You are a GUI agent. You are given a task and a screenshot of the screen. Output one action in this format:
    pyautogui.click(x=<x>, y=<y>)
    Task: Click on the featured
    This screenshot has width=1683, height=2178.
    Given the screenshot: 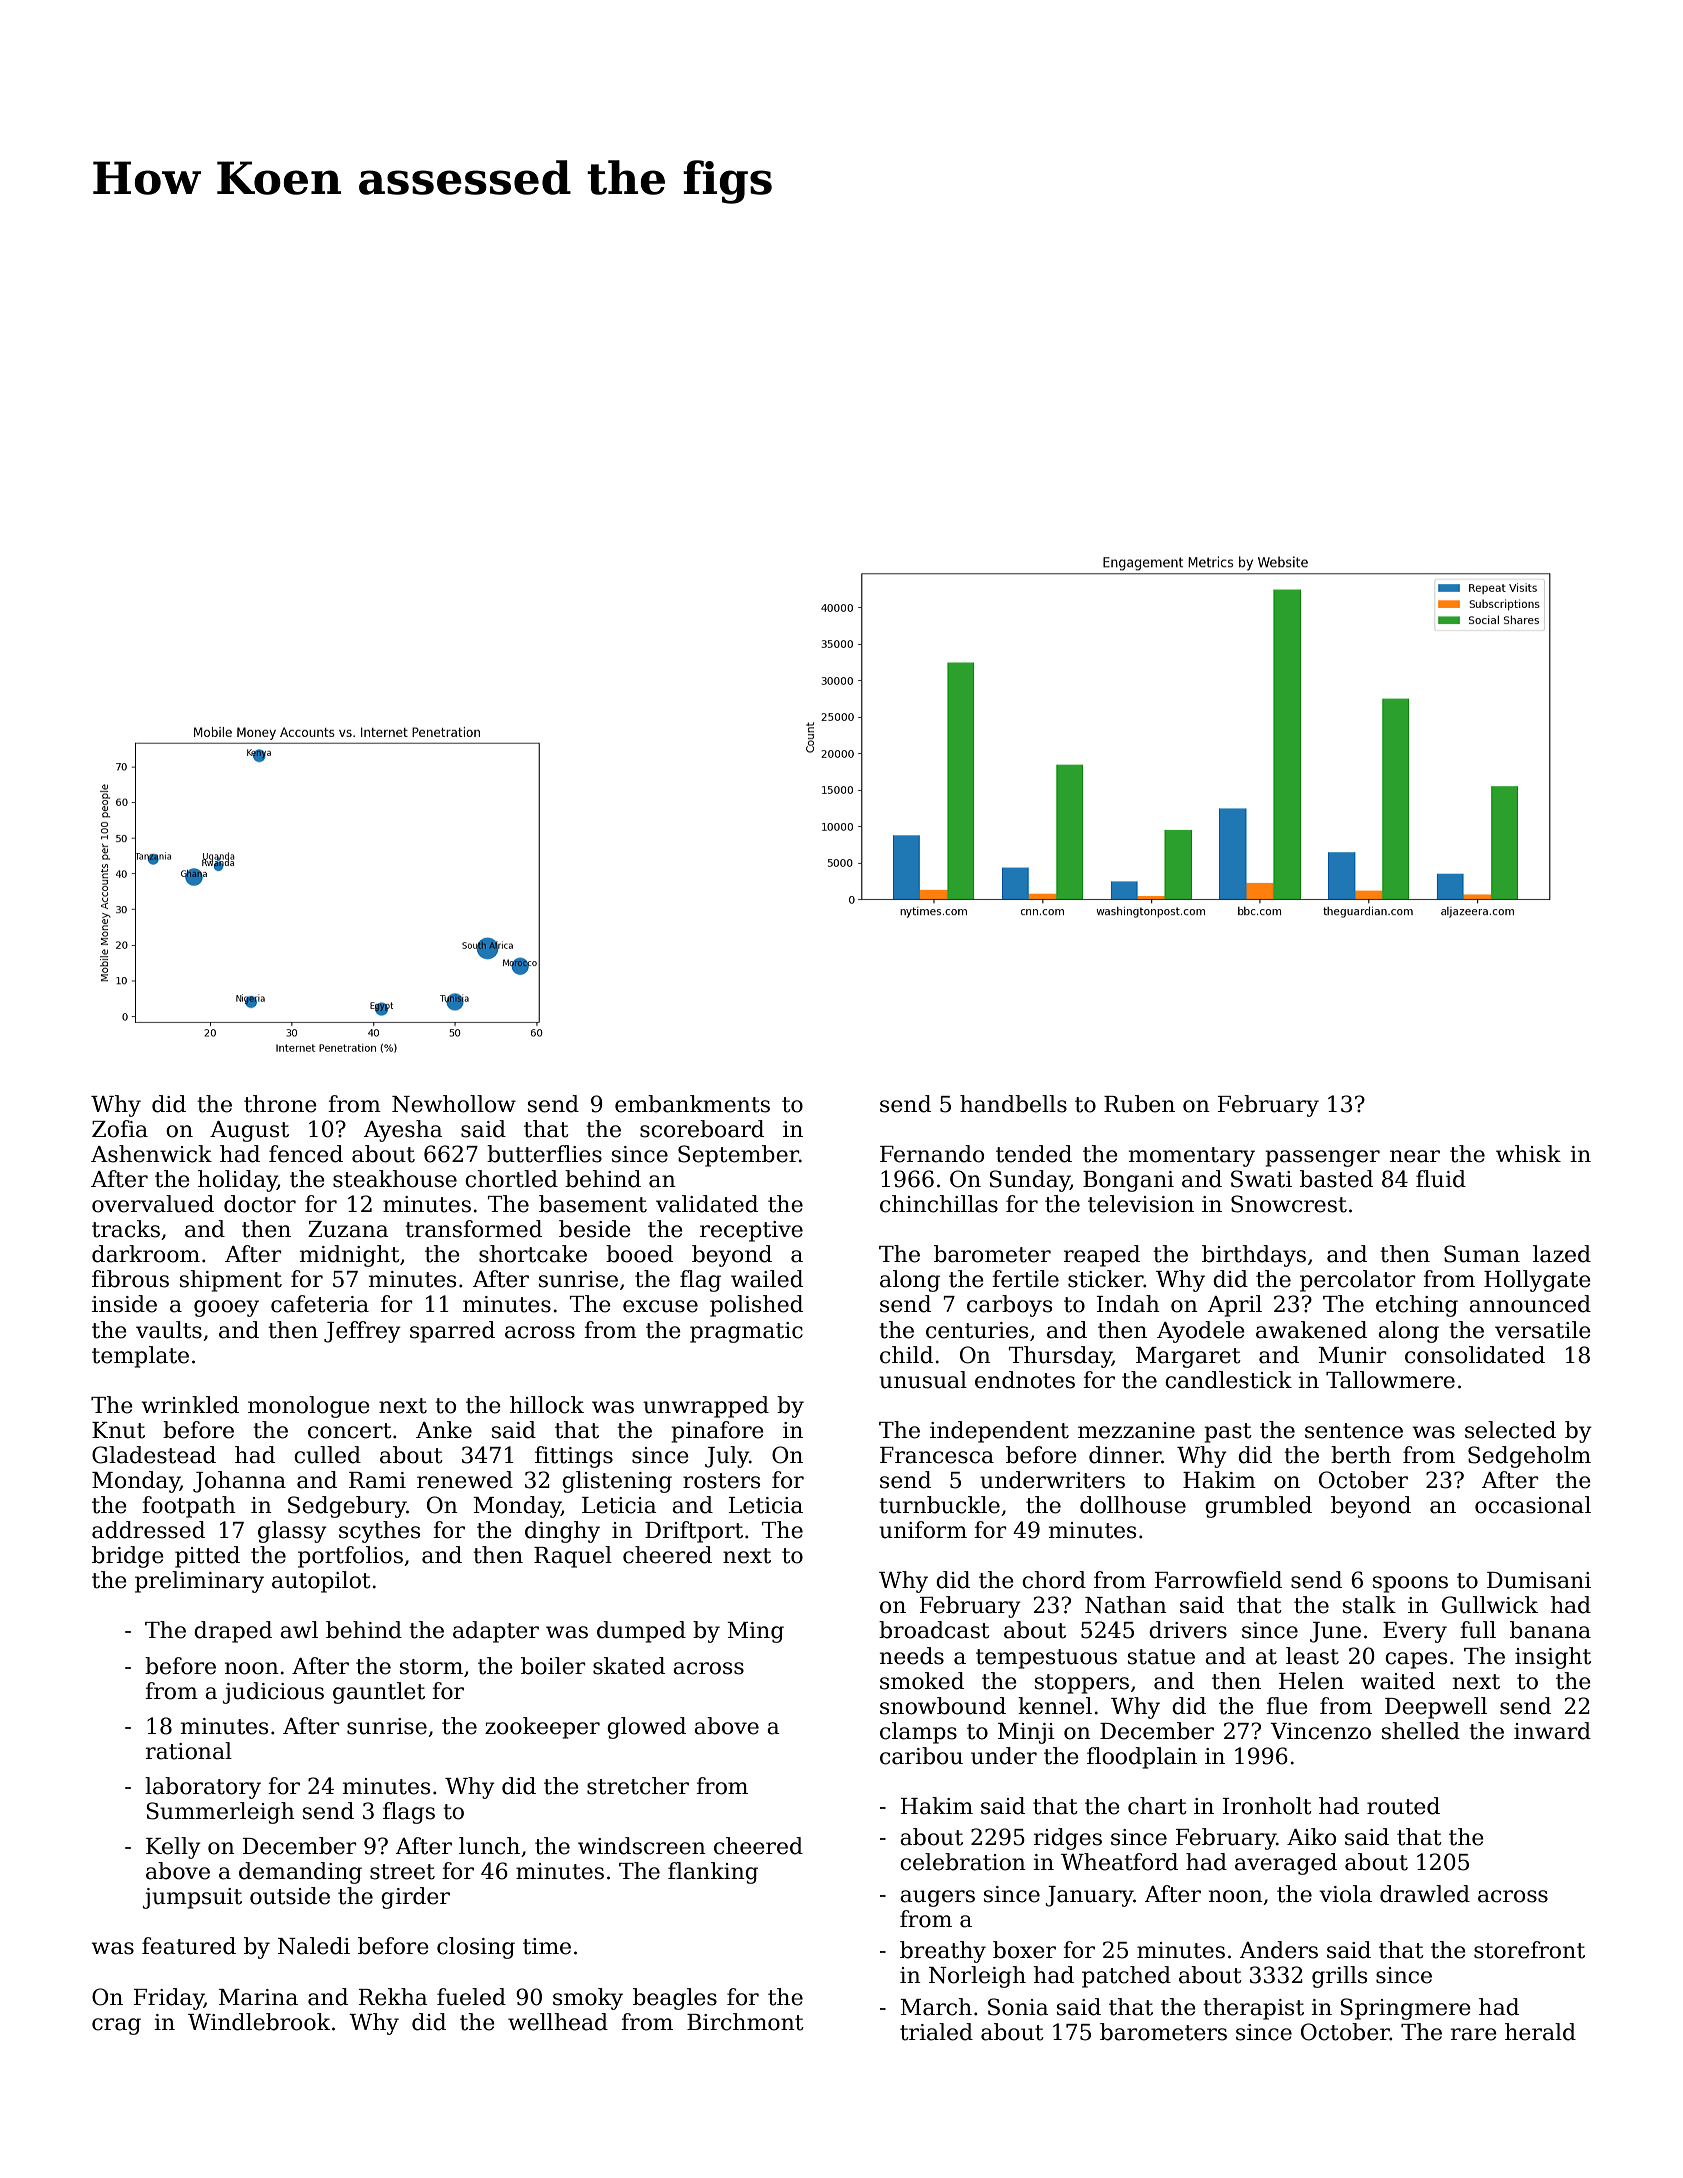 What is the action you would take?
    pyautogui.click(x=189, y=1946)
